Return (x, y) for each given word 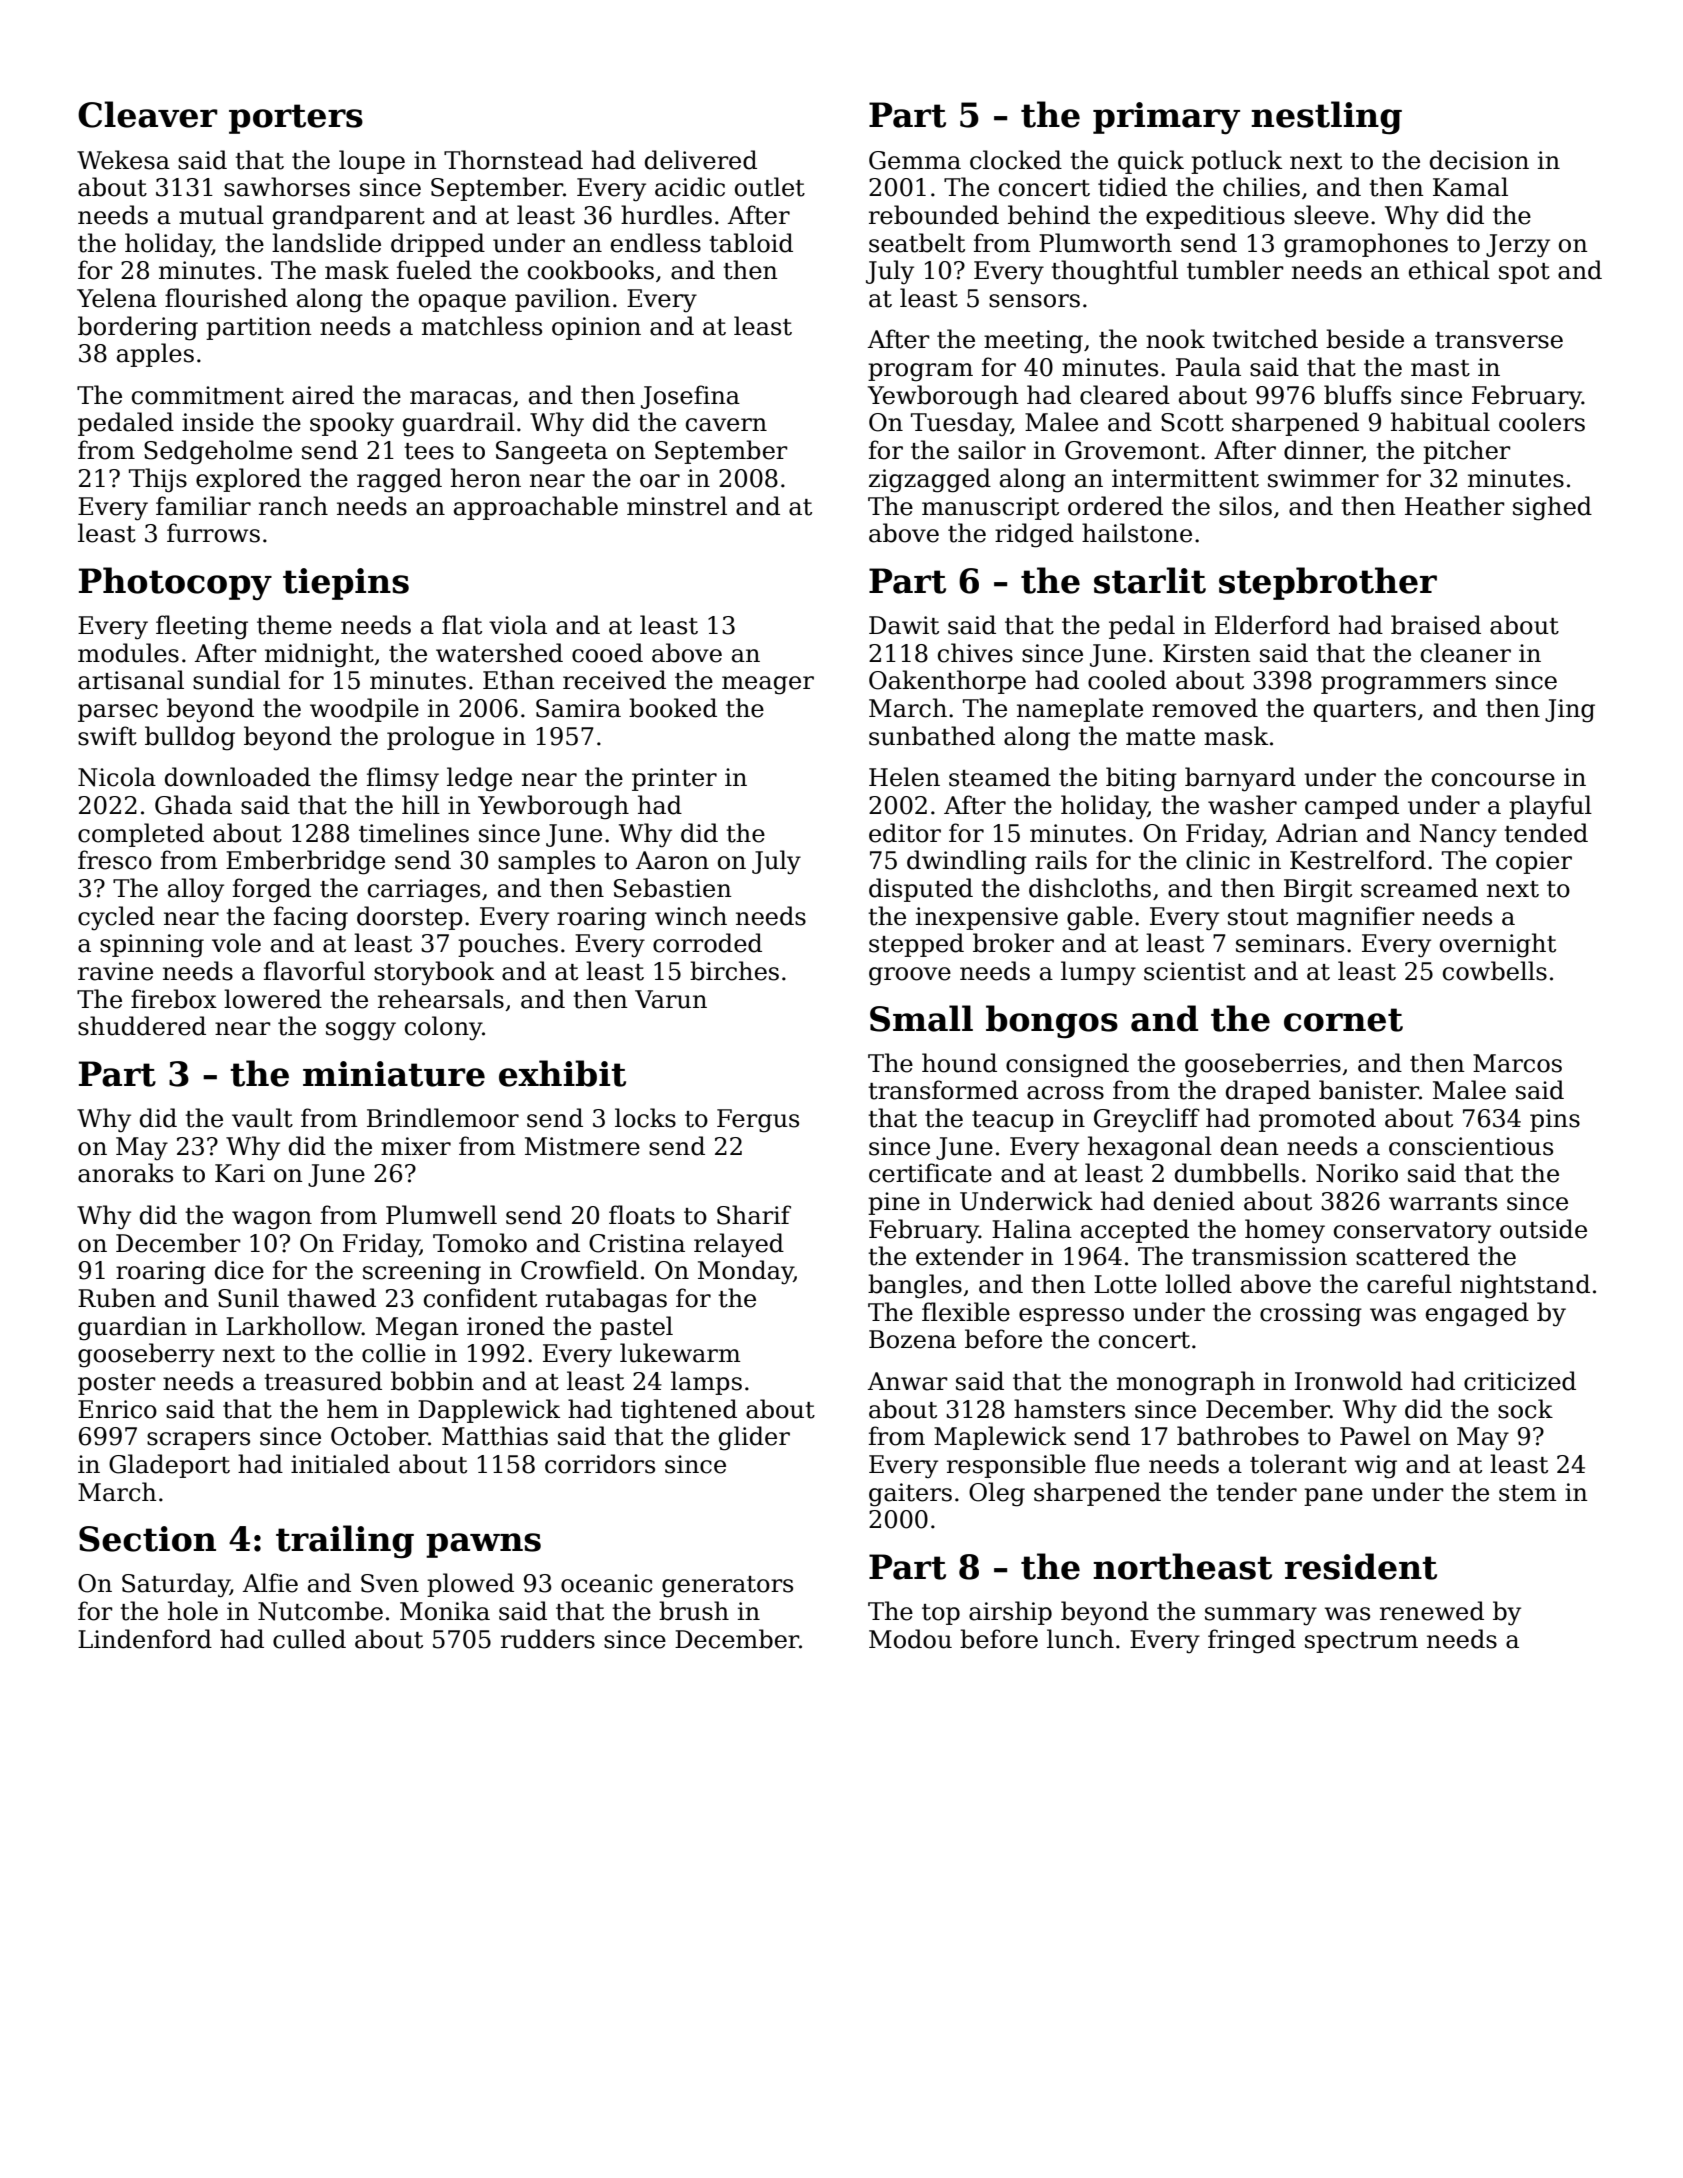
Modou (910, 1639)
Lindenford (145, 1639)
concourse (1493, 780)
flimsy (403, 779)
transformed (943, 1090)
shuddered (142, 1026)
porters (296, 119)
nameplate (1080, 710)
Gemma (915, 160)
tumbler (1235, 270)
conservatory (1412, 1233)
